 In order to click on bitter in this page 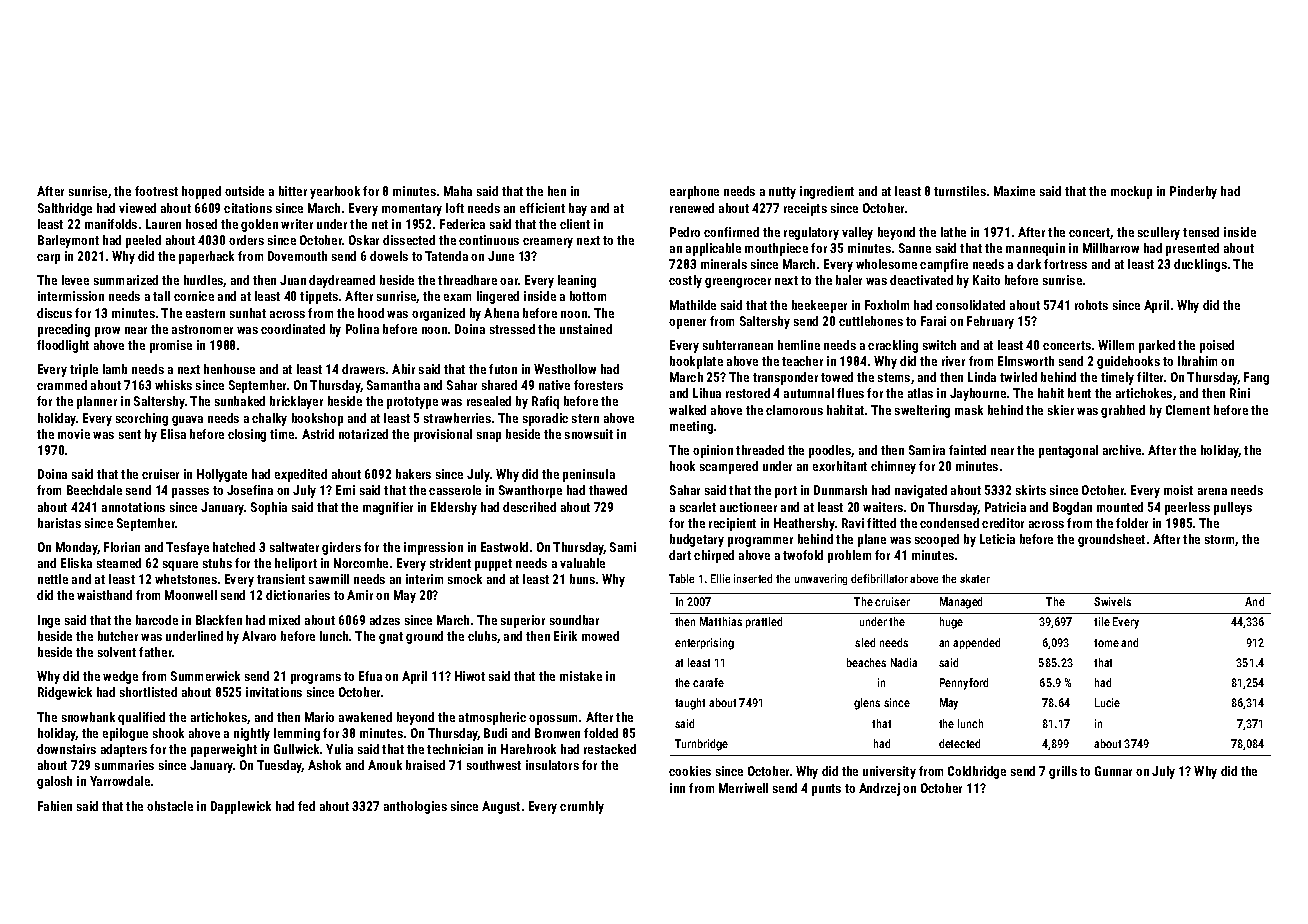, I will do `click(293, 191)`.
